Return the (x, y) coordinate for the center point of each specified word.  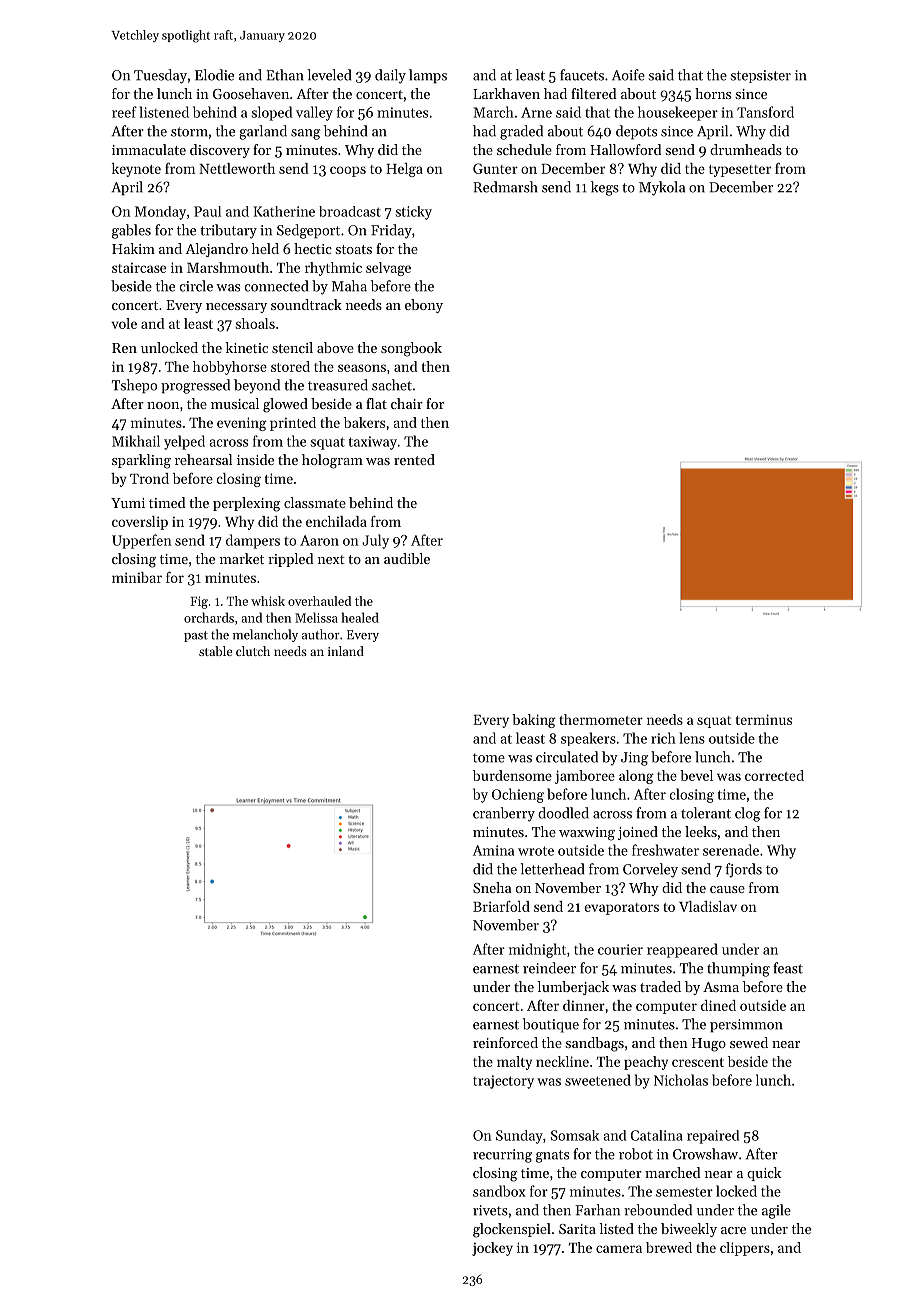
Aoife (628, 75)
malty (514, 1063)
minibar (137, 577)
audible (407, 558)
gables (131, 231)
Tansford (765, 112)
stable (215, 651)
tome (489, 758)
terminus (764, 719)
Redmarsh (505, 187)
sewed (749, 1042)
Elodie (214, 75)
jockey (492, 1249)
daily (390, 76)
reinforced (505, 1042)
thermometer (601, 719)
